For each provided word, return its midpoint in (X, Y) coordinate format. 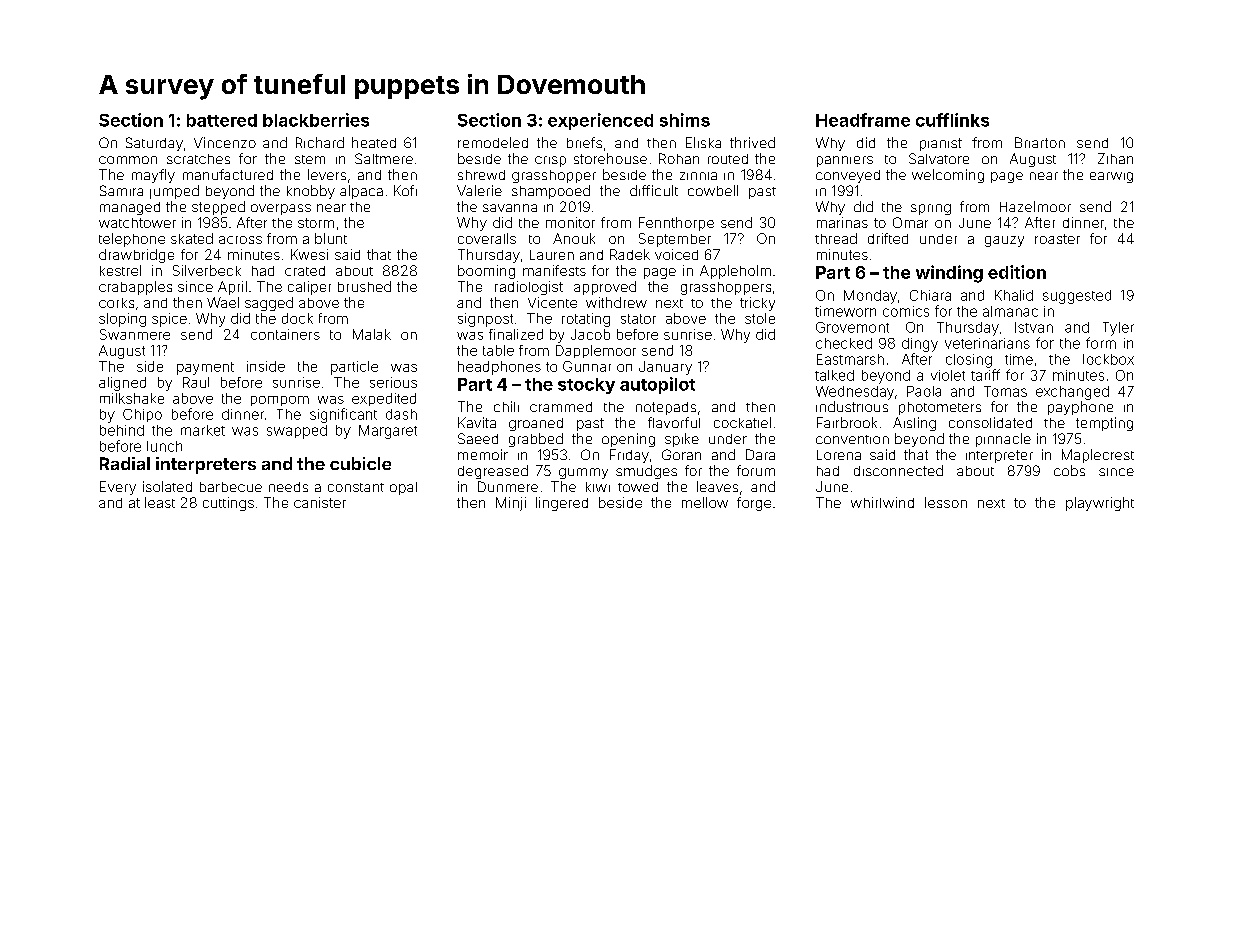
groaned (536, 424)
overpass (281, 209)
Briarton (1040, 142)
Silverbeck (207, 270)
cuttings (228, 504)
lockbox (1108, 359)
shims (685, 120)
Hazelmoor (1035, 206)
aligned (122, 384)
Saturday (154, 144)
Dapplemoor (596, 351)
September (675, 240)
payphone (1080, 408)
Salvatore (939, 158)
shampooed (551, 192)
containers (285, 334)
